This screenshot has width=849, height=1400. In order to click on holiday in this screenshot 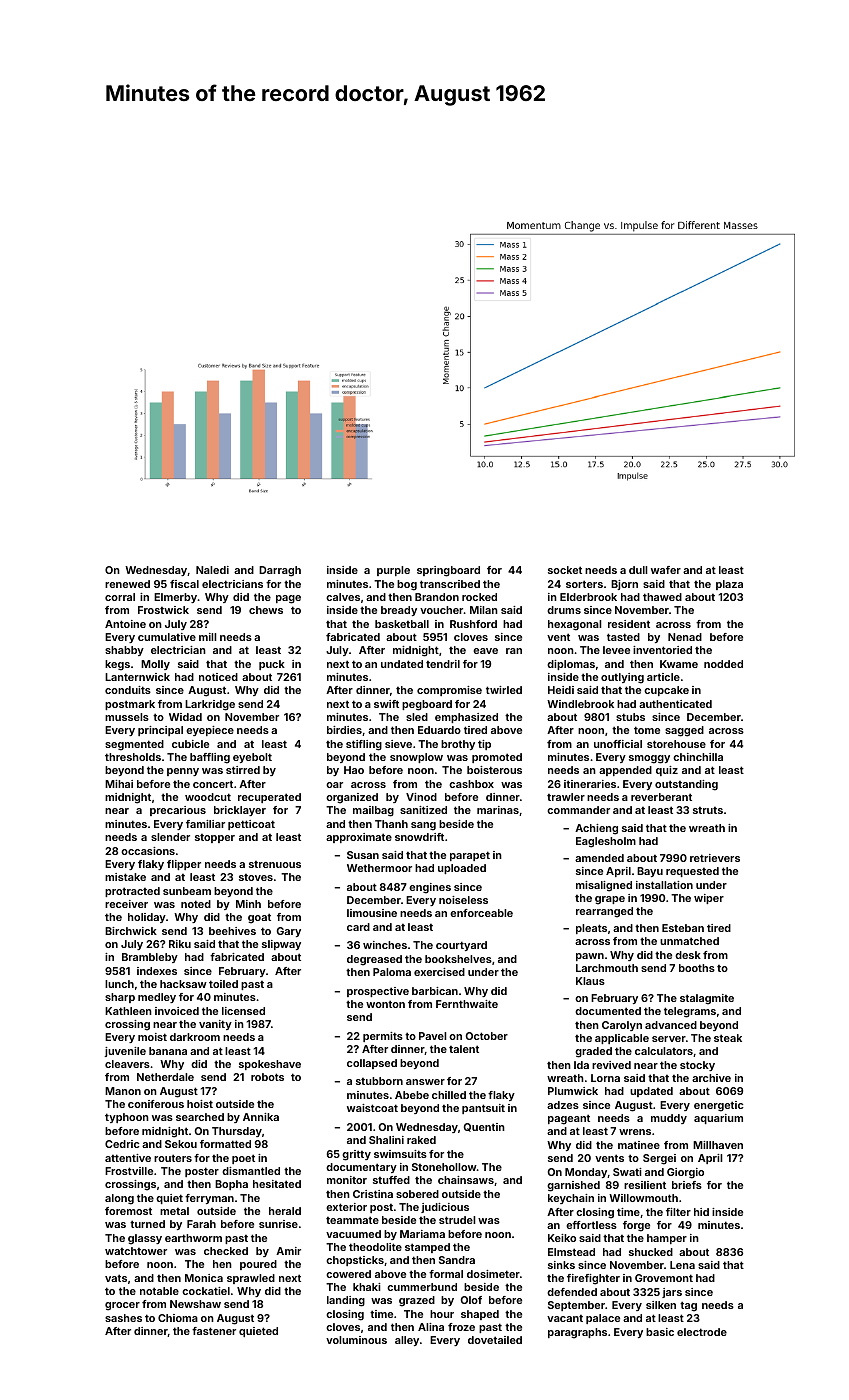, I will do `click(147, 918)`.
